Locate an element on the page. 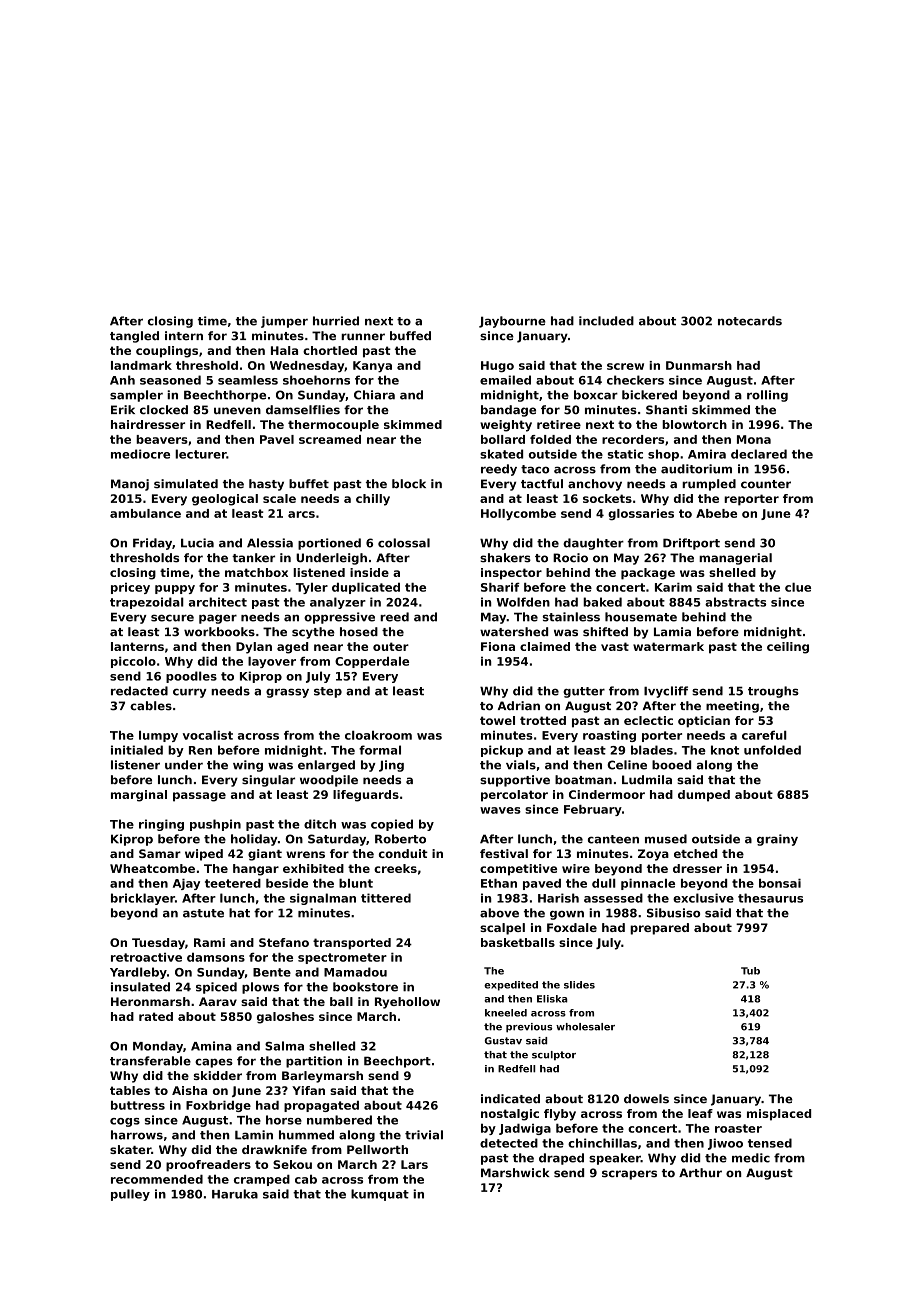 The image size is (924, 1308). Pavel is located at coordinates (277, 439).
